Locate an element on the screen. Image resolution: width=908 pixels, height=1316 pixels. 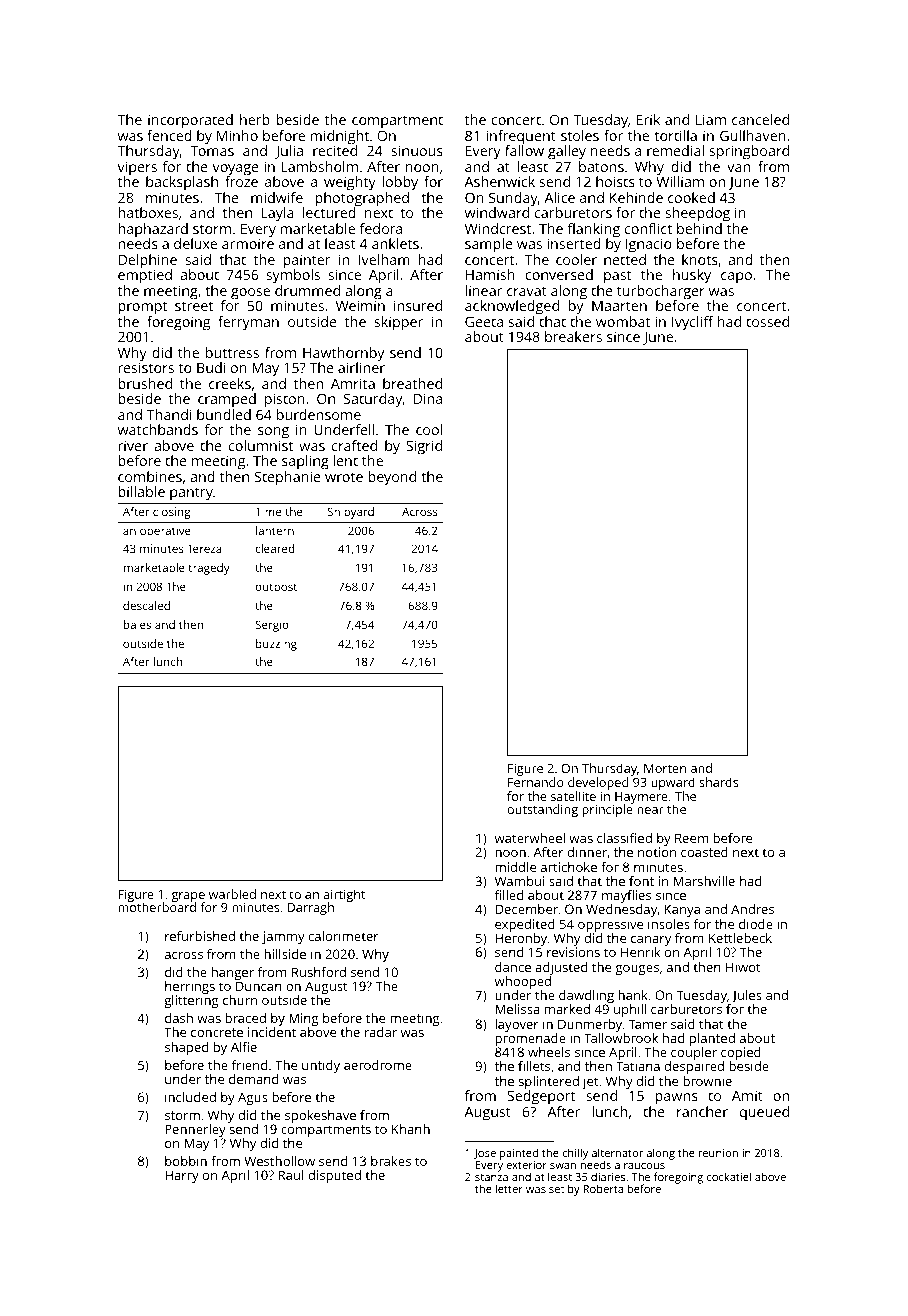
copied is located at coordinates (741, 1053).
